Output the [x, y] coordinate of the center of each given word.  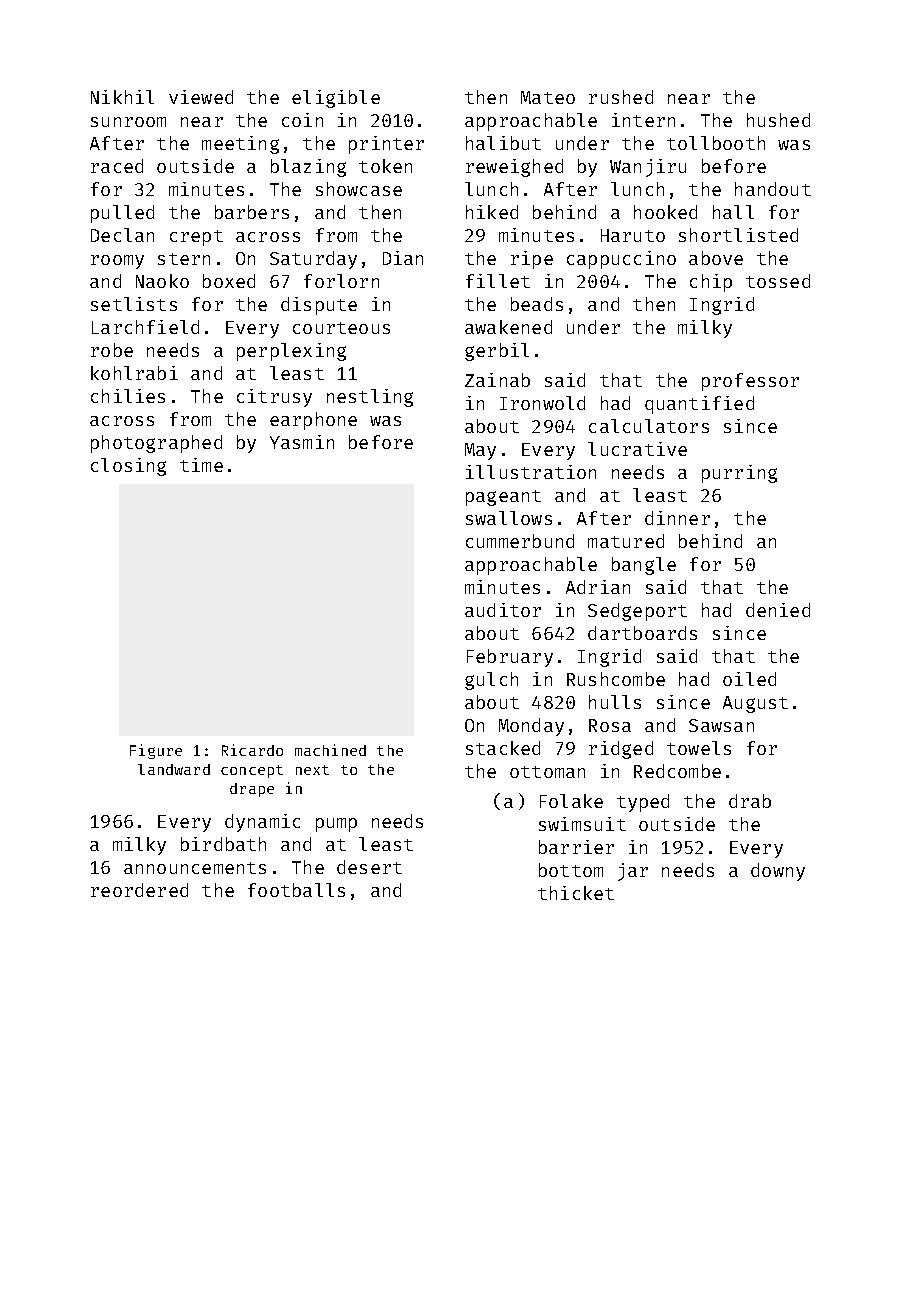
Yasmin [302, 442]
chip [711, 283]
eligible [336, 99]
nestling [370, 398]
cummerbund [520, 541]
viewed [201, 97]
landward [174, 769]
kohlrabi [134, 373]
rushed [621, 97]
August [755, 704]
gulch [491, 681]
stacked [503, 748]
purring [739, 474]
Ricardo [252, 750]
